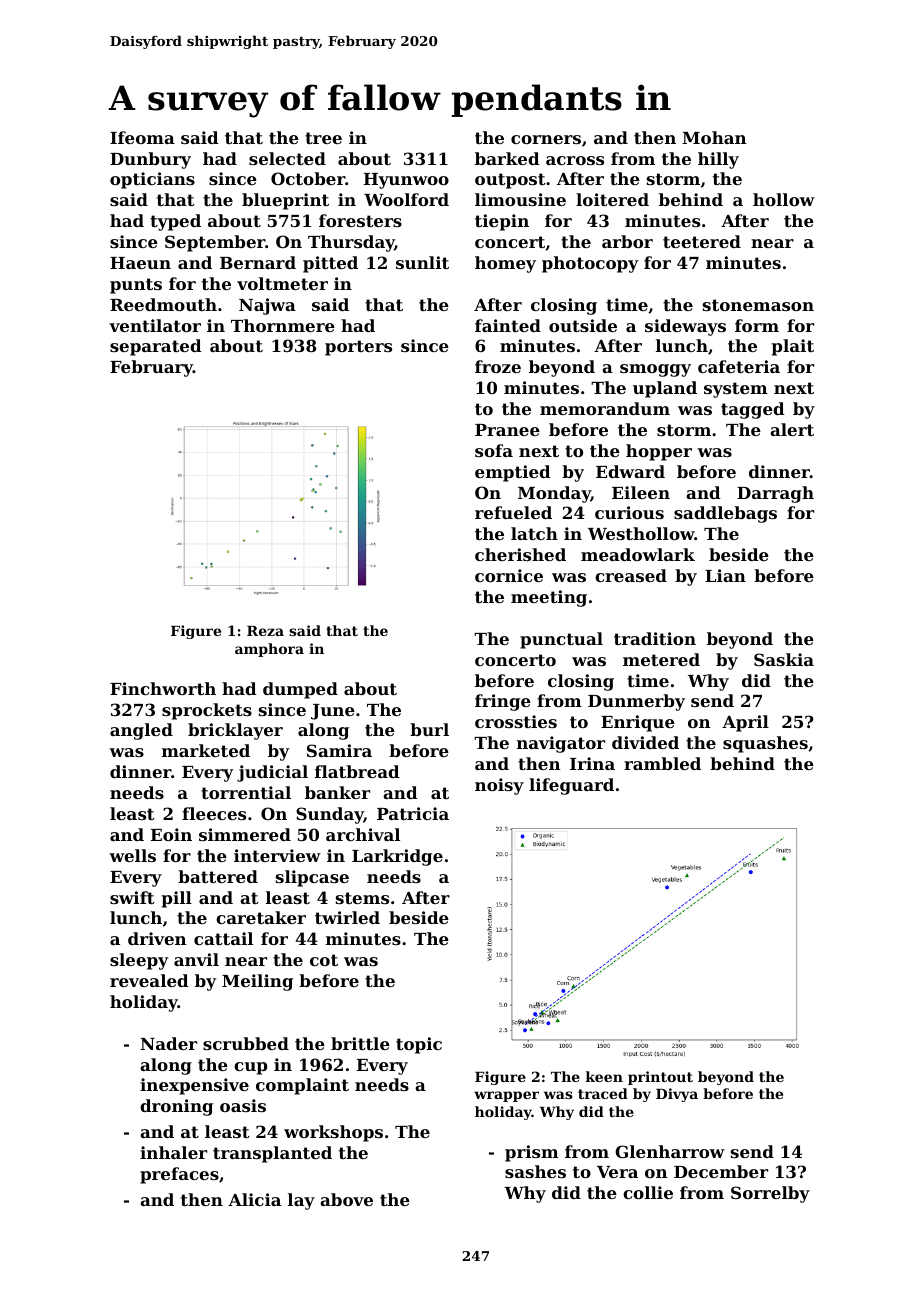 Image resolution: width=924 pixels, height=1308 pixels. I want to click on plait, so click(793, 347).
